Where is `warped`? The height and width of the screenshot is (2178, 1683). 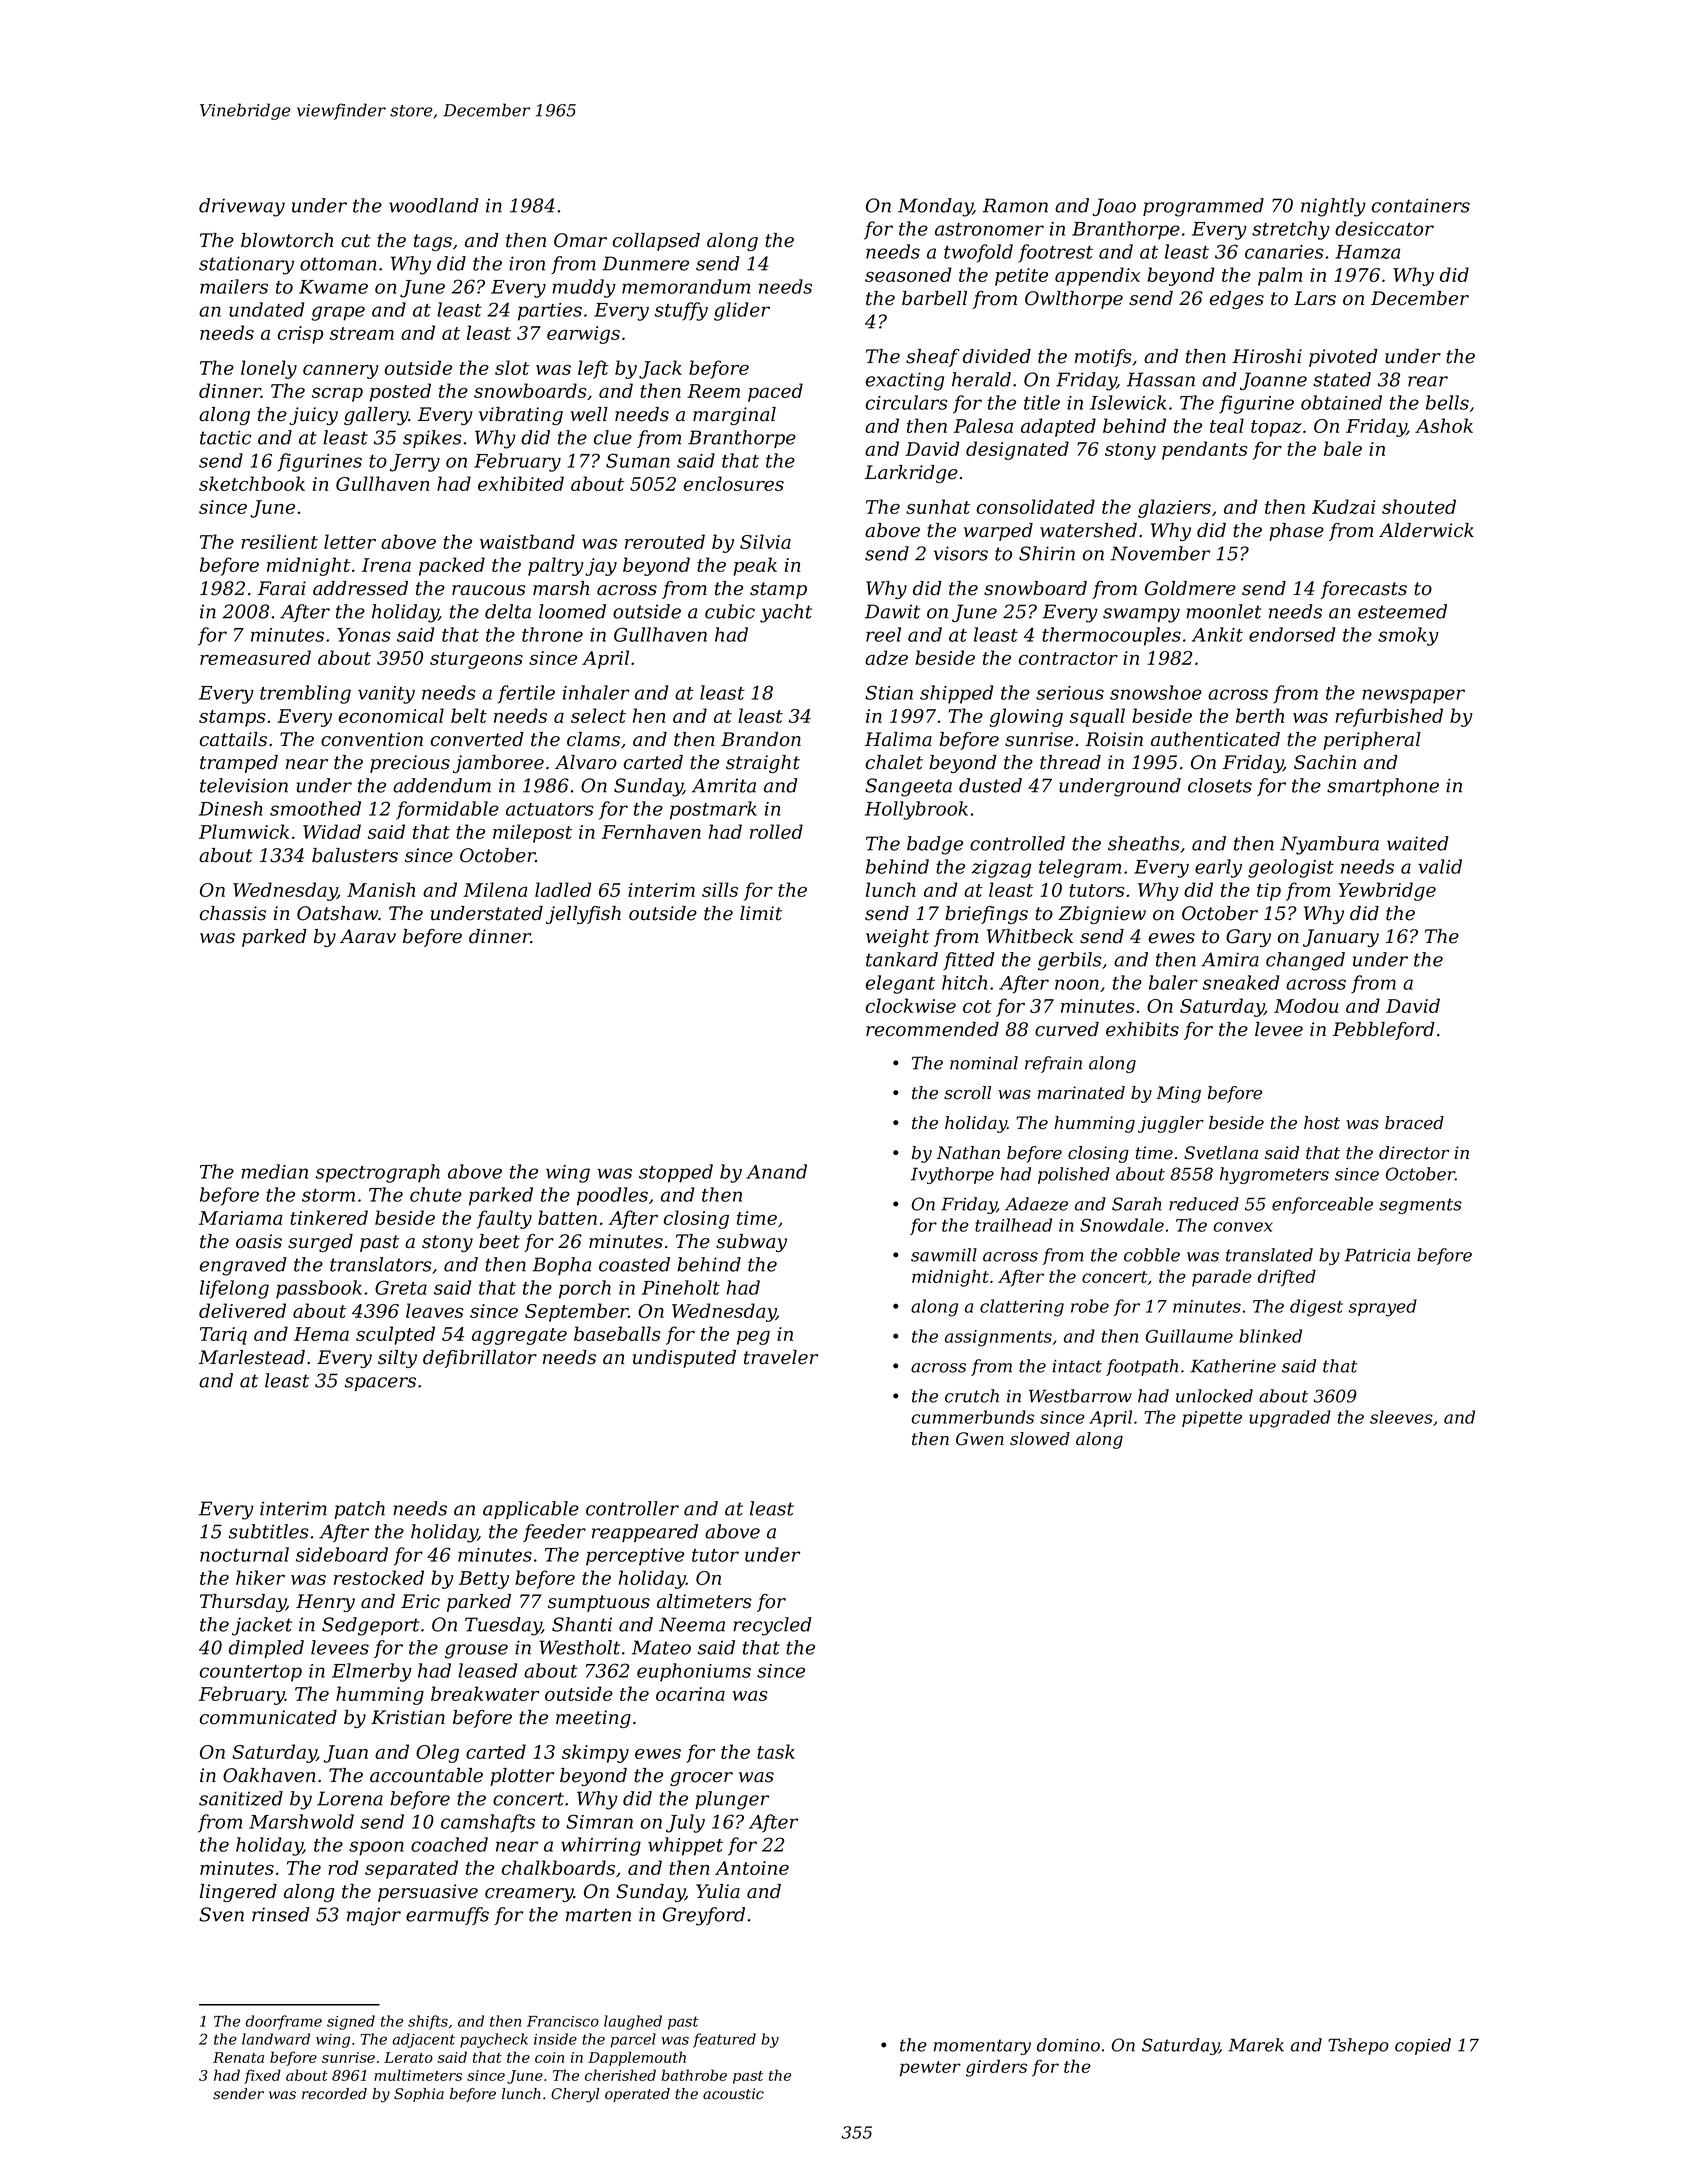 warped is located at coordinates (998, 532).
